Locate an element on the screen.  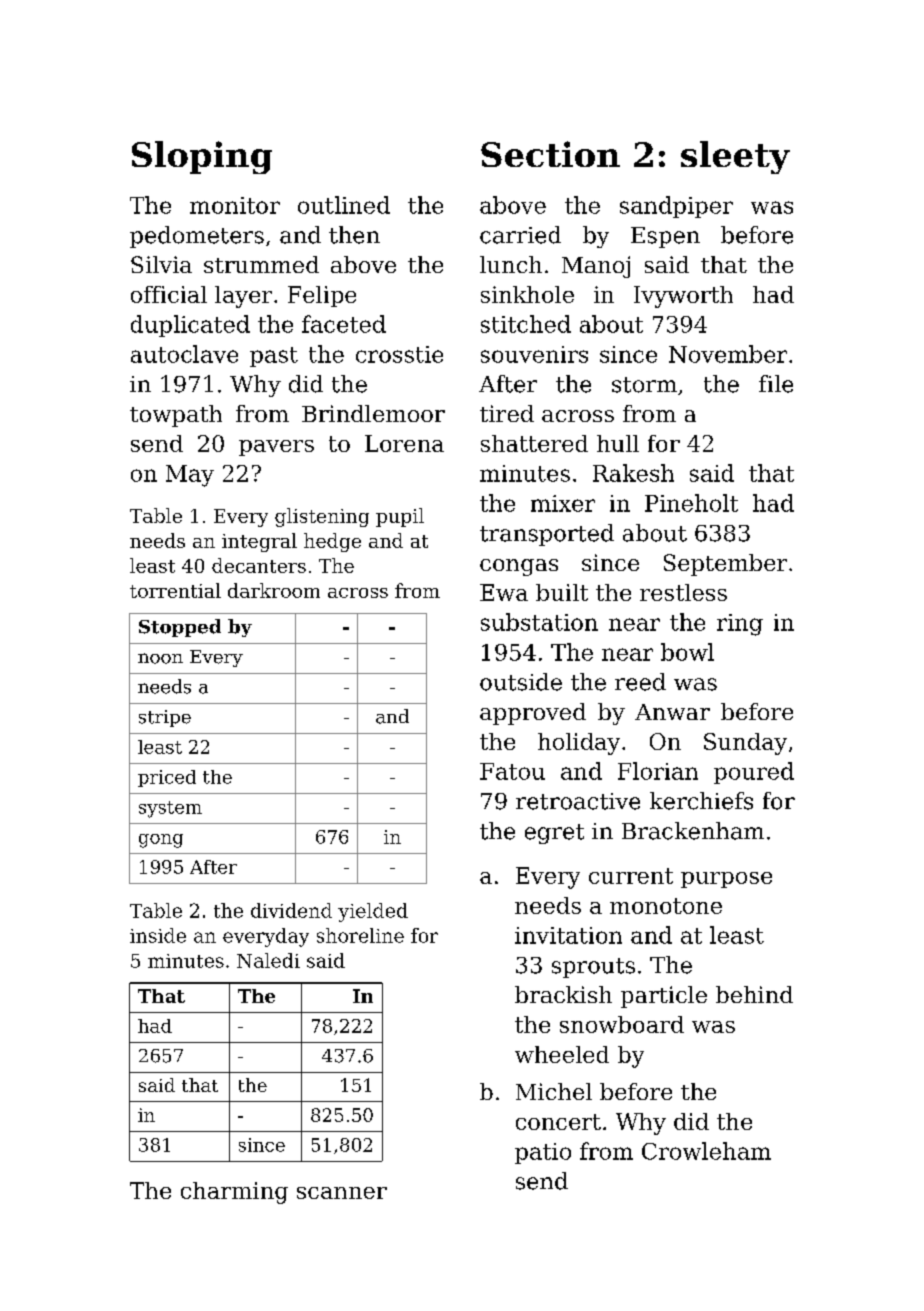
scanner is located at coordinates (342, 1193).
